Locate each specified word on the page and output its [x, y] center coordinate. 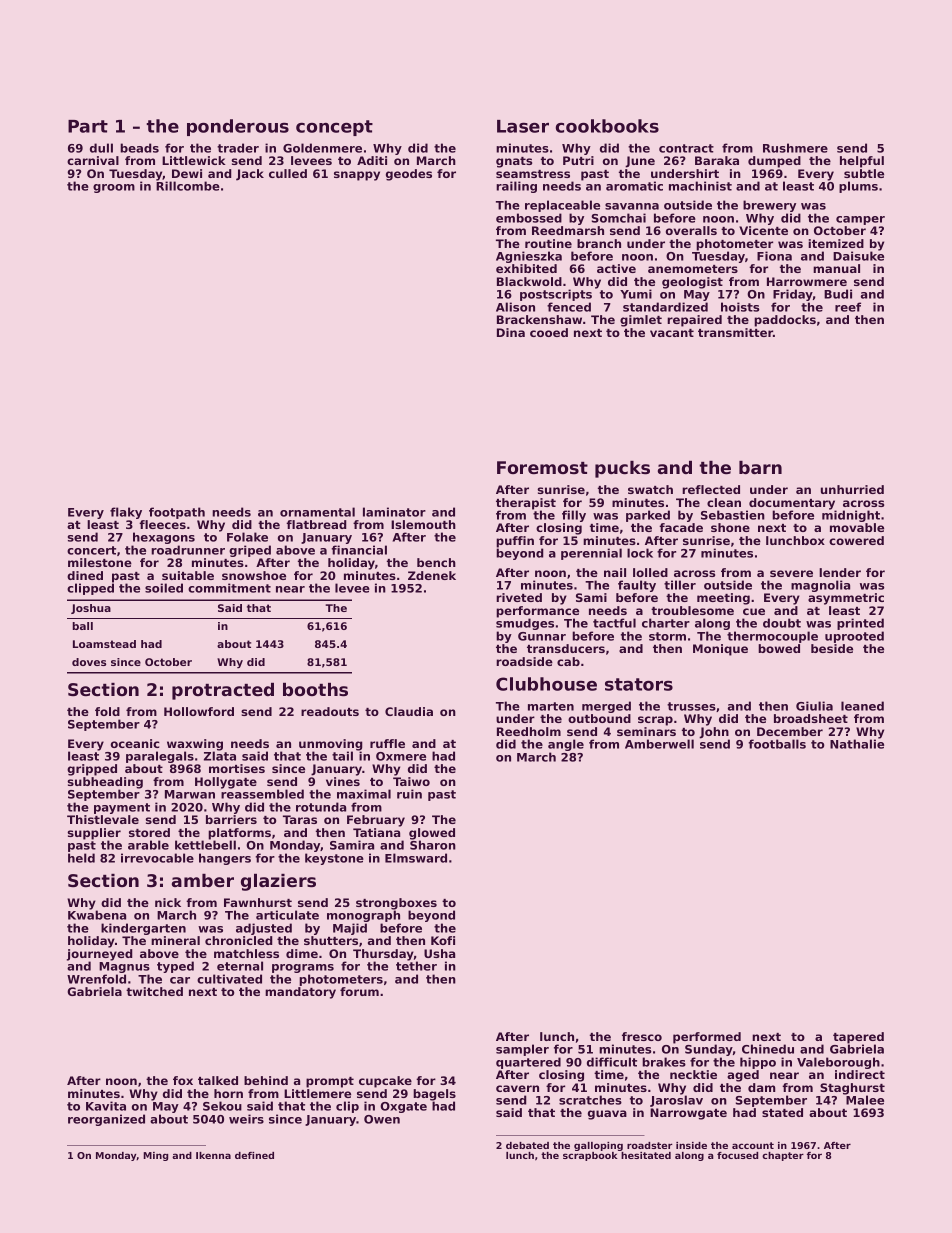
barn [760, 467]
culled [288, 173]
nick [168, 902]
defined [254, 1155]
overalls [691, 230]
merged [606, 707]
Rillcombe [188, 186]
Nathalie [857, 744]
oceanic [135, 743]
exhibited [526, 268]
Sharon [433, 845]
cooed [549, 332]
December [790, 731]
